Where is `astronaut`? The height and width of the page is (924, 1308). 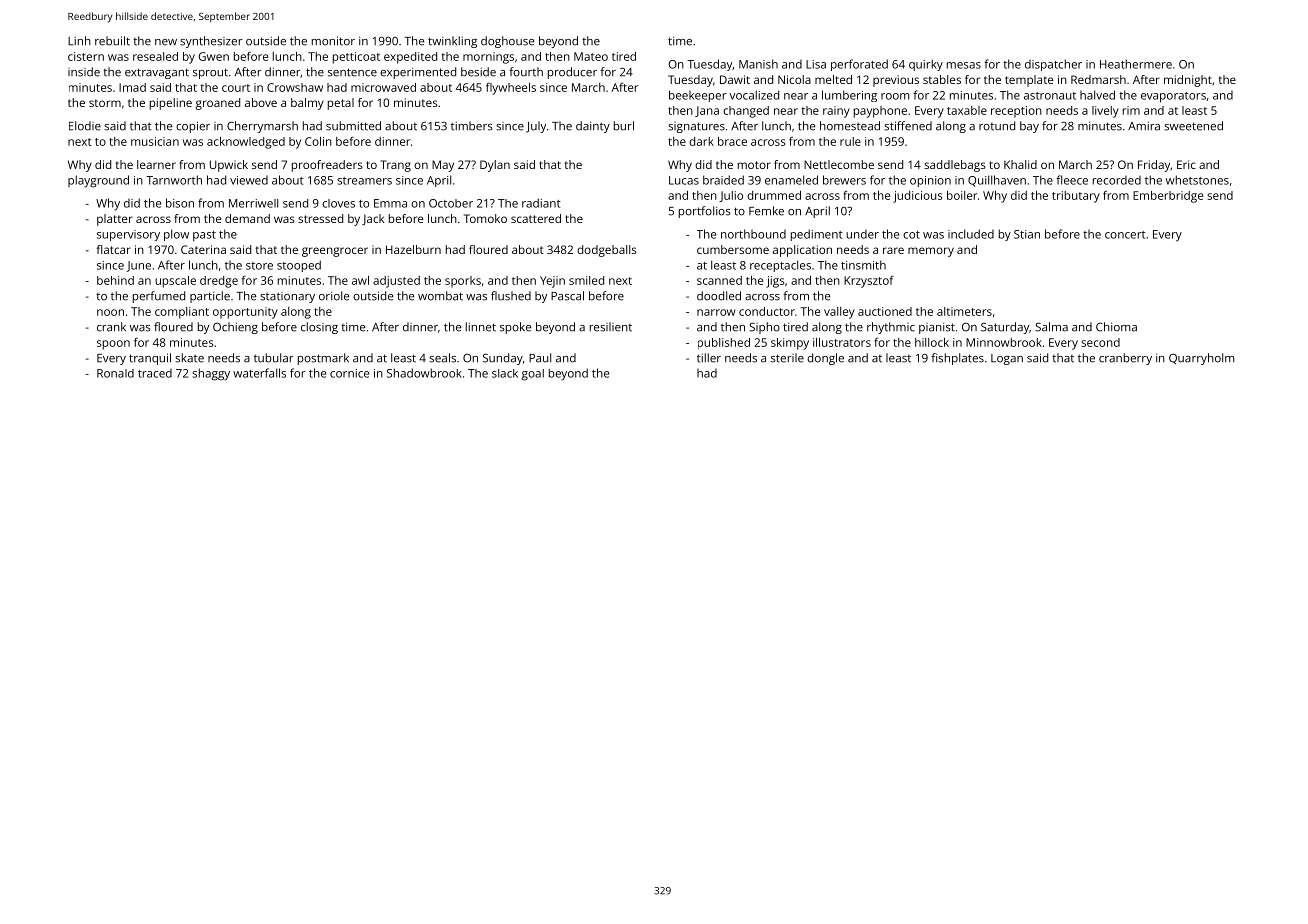 astronaut is located at coordinates (1050, 96).
